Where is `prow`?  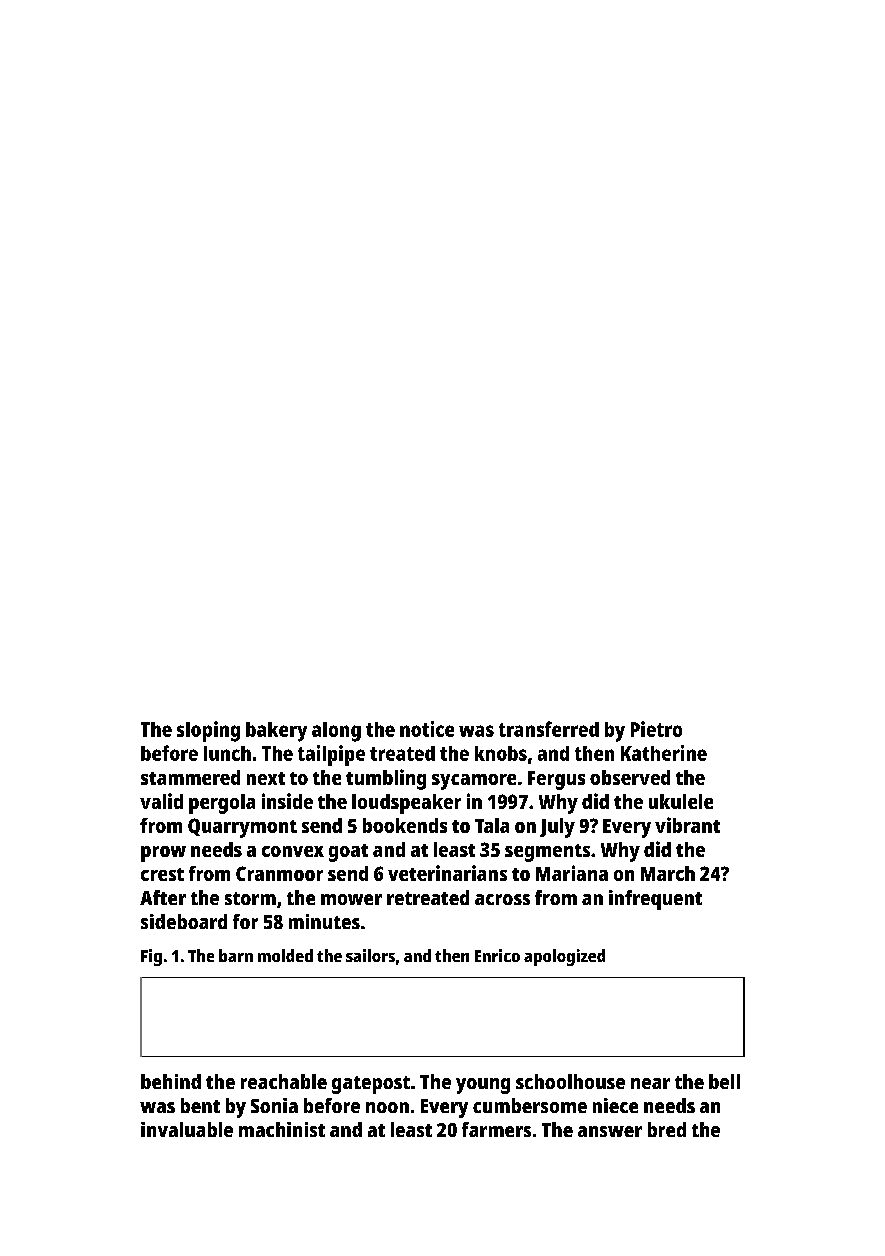 prow is located at coordinates (163, 854).
